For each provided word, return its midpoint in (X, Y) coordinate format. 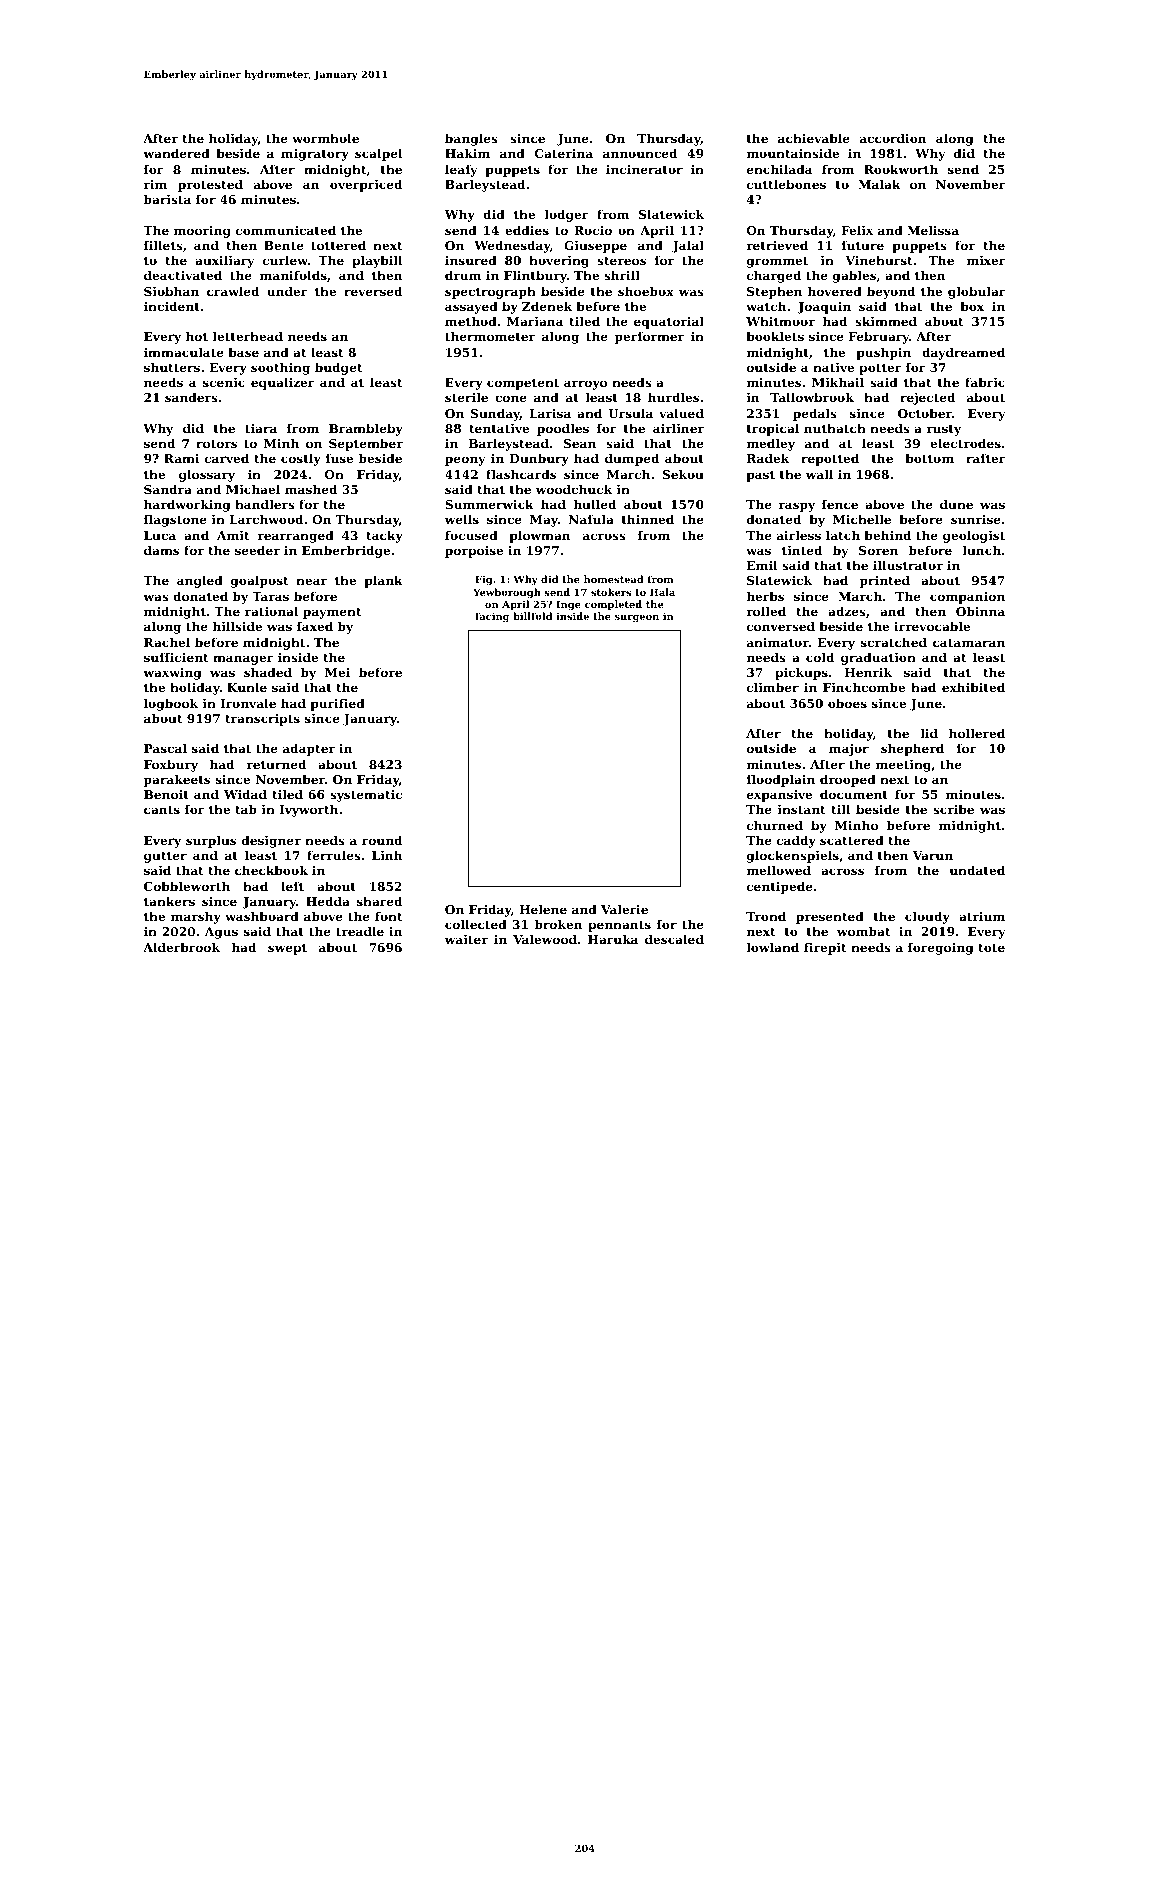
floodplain (781, 780)
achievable (814, 138)
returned (276, 764)
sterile (466, 397)
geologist (974, 536)
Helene (543, 909)
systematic (366, 796)
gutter (165, 857)
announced (640, 153)
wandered (177, 153)
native (833, 367)
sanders (191, 397)
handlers (265, 504)
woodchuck (574, 489)
